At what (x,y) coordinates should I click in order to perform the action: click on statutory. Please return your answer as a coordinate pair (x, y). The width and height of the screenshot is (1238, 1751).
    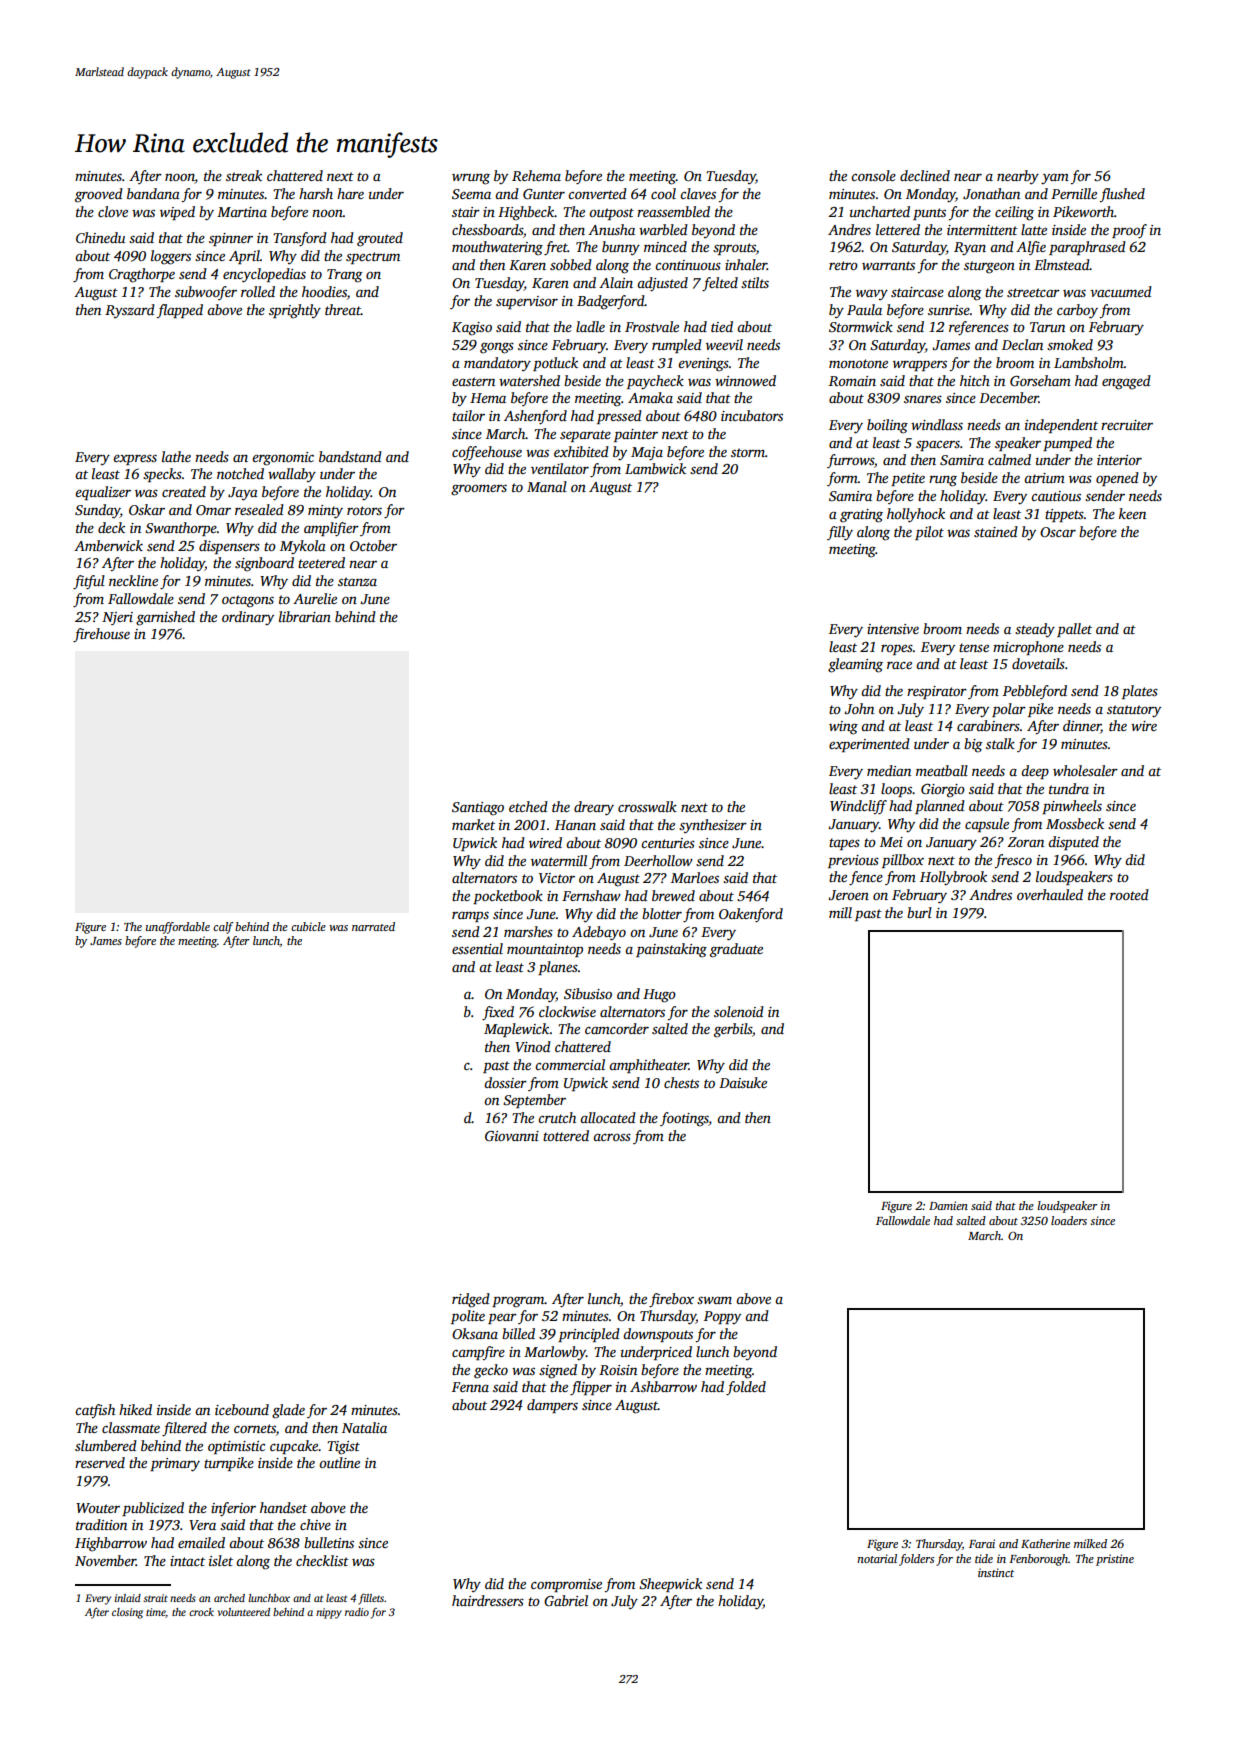
    Looking at the image, I should click on (1134, 711).
